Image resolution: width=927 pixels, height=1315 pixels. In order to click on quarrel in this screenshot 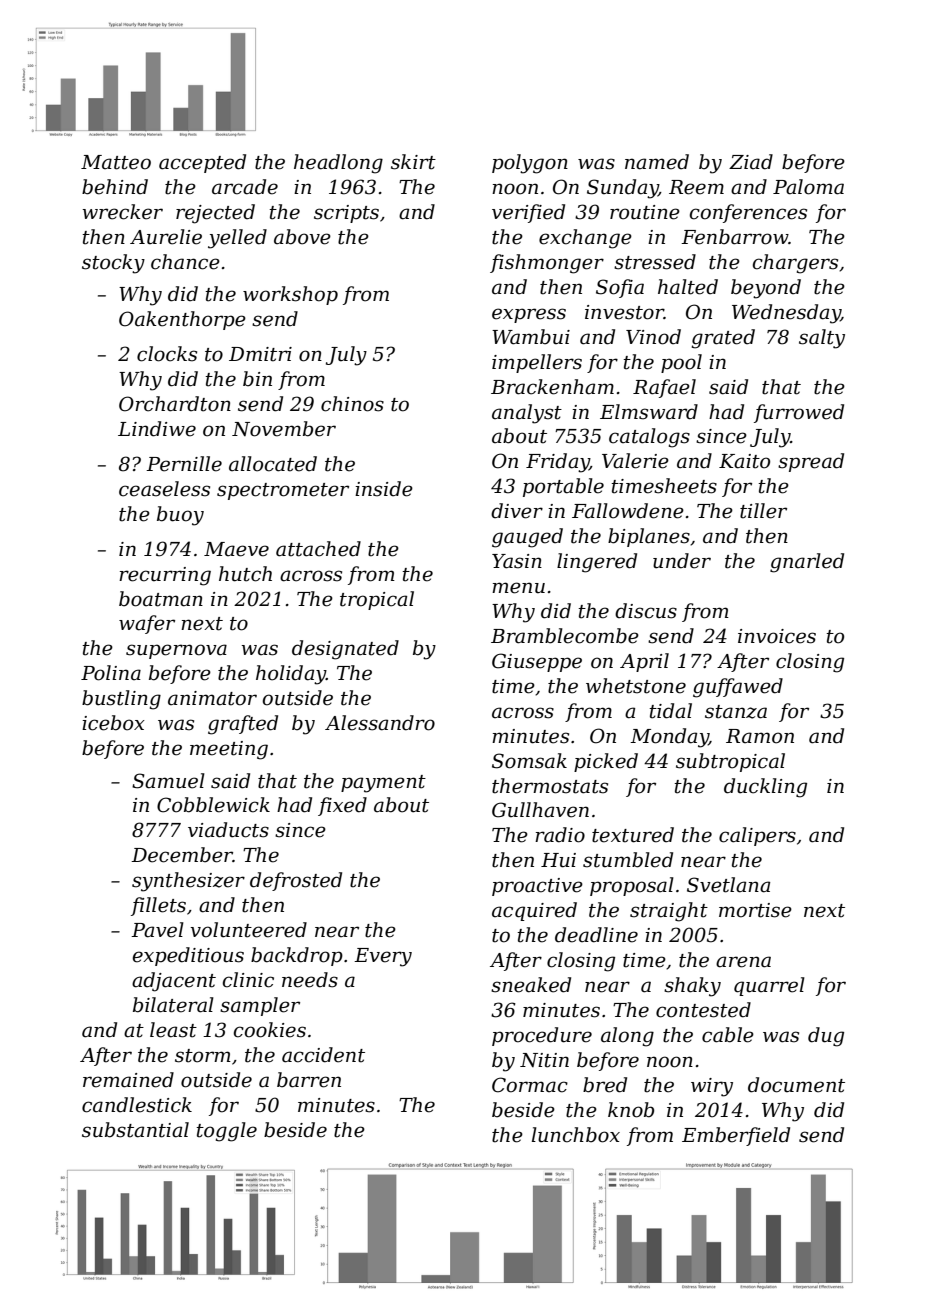, I will do `click(769, 986)`.
